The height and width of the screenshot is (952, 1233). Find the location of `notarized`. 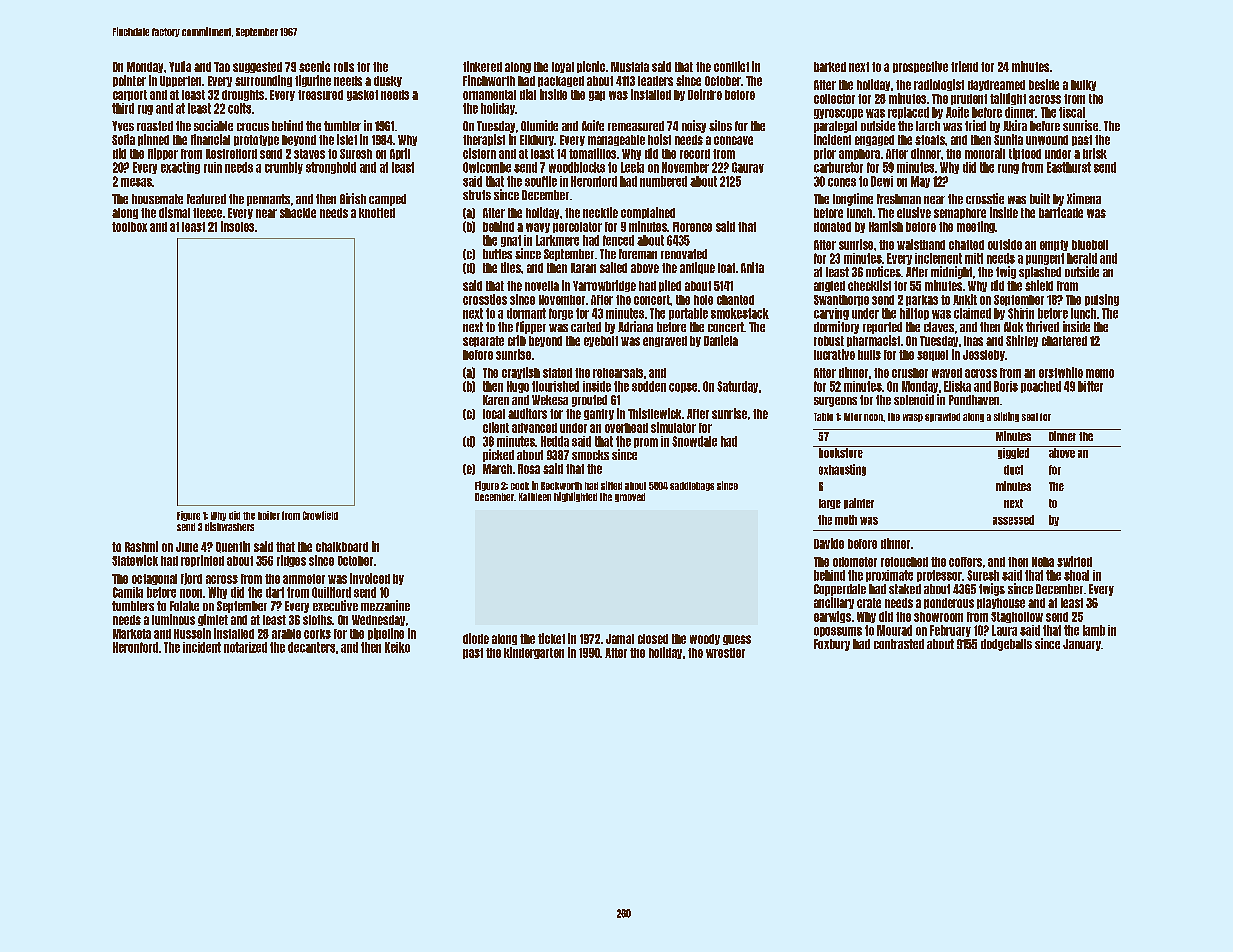

notarized is located at coordinates (245, 647).
